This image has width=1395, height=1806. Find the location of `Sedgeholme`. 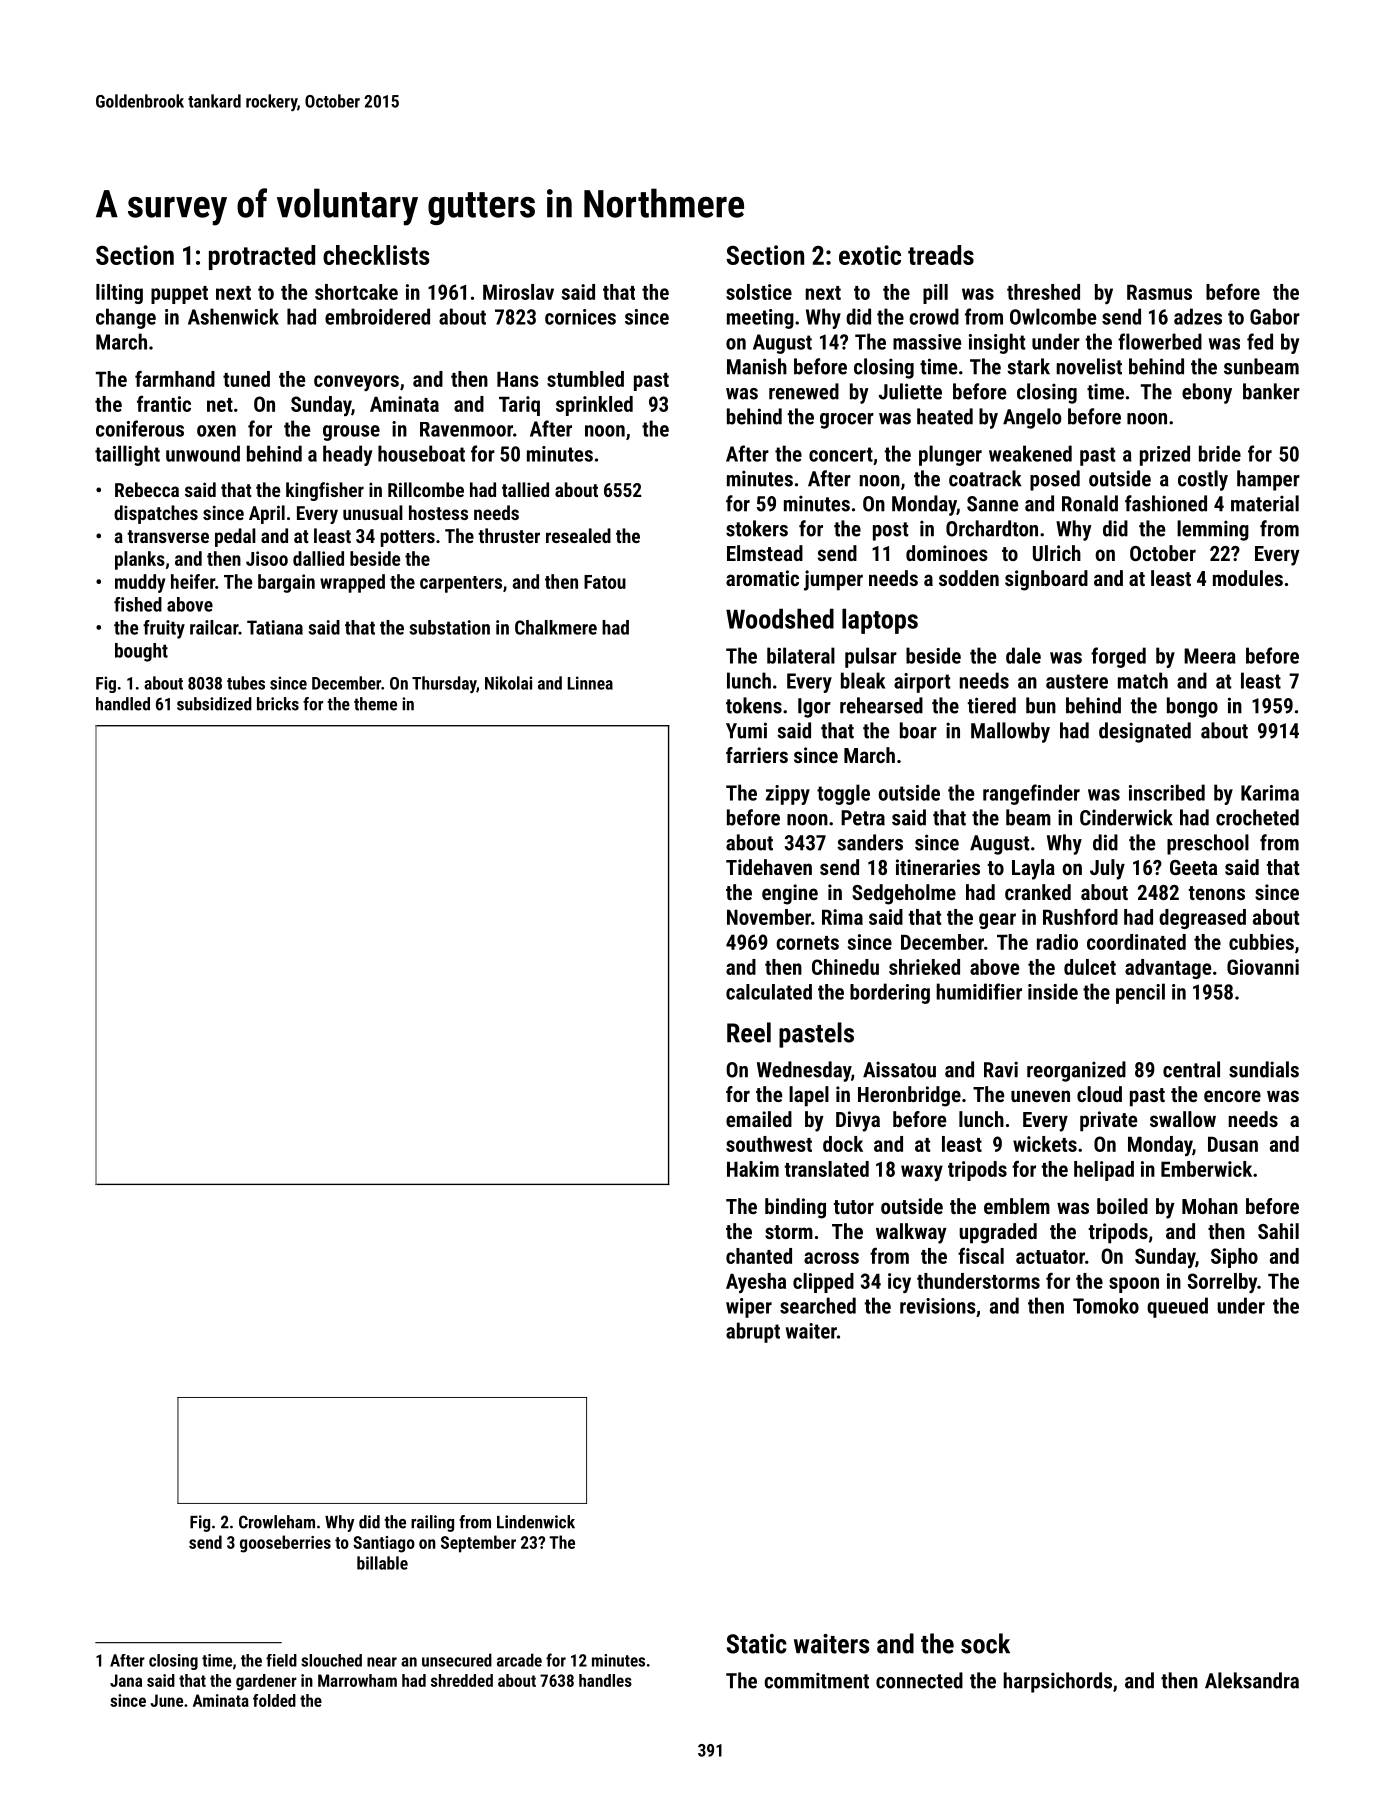

Sedgeholme is located at coordinates (904, 894).
